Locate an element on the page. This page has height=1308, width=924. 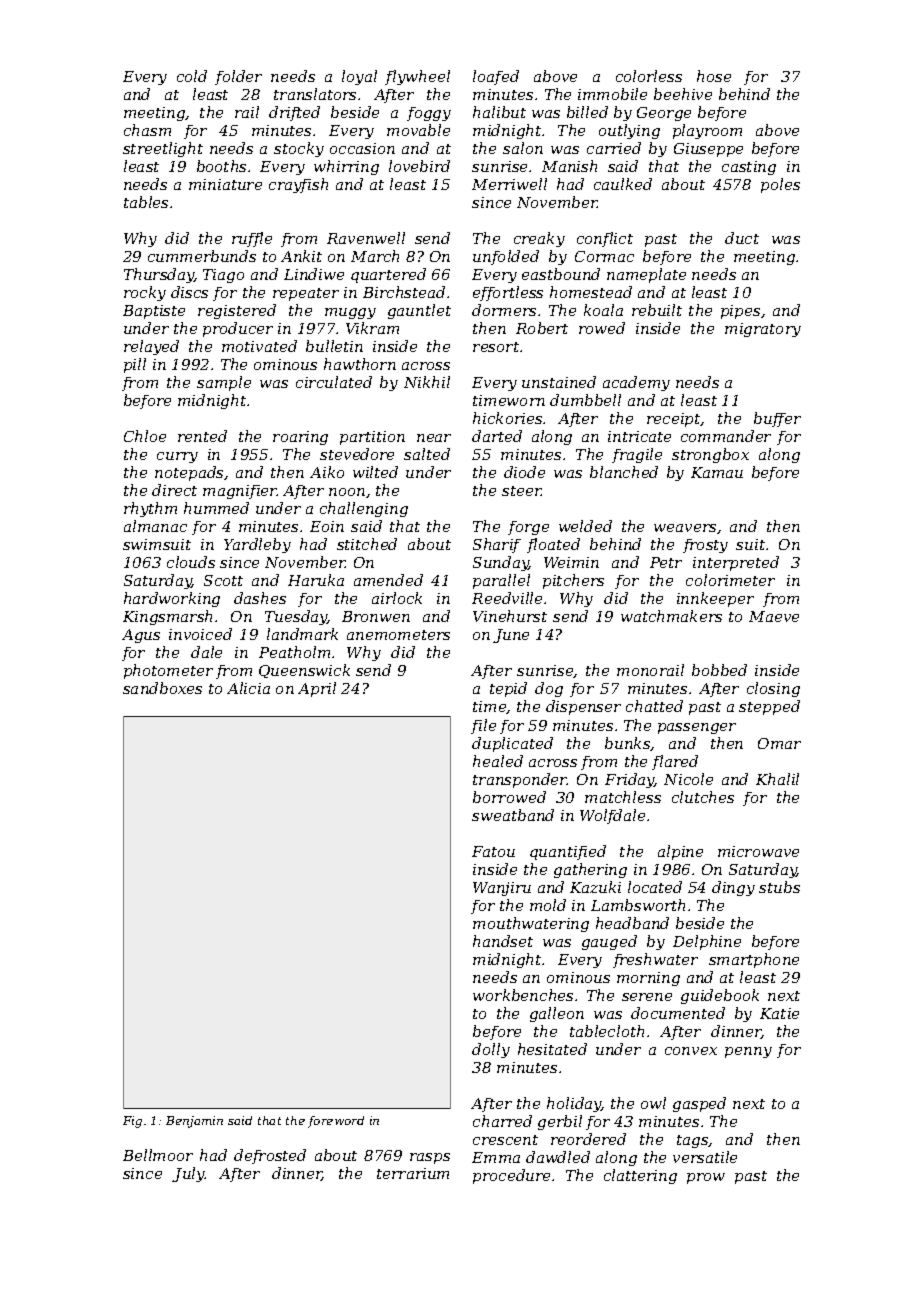
Benjamin is located at coordinates (194, 1122).
